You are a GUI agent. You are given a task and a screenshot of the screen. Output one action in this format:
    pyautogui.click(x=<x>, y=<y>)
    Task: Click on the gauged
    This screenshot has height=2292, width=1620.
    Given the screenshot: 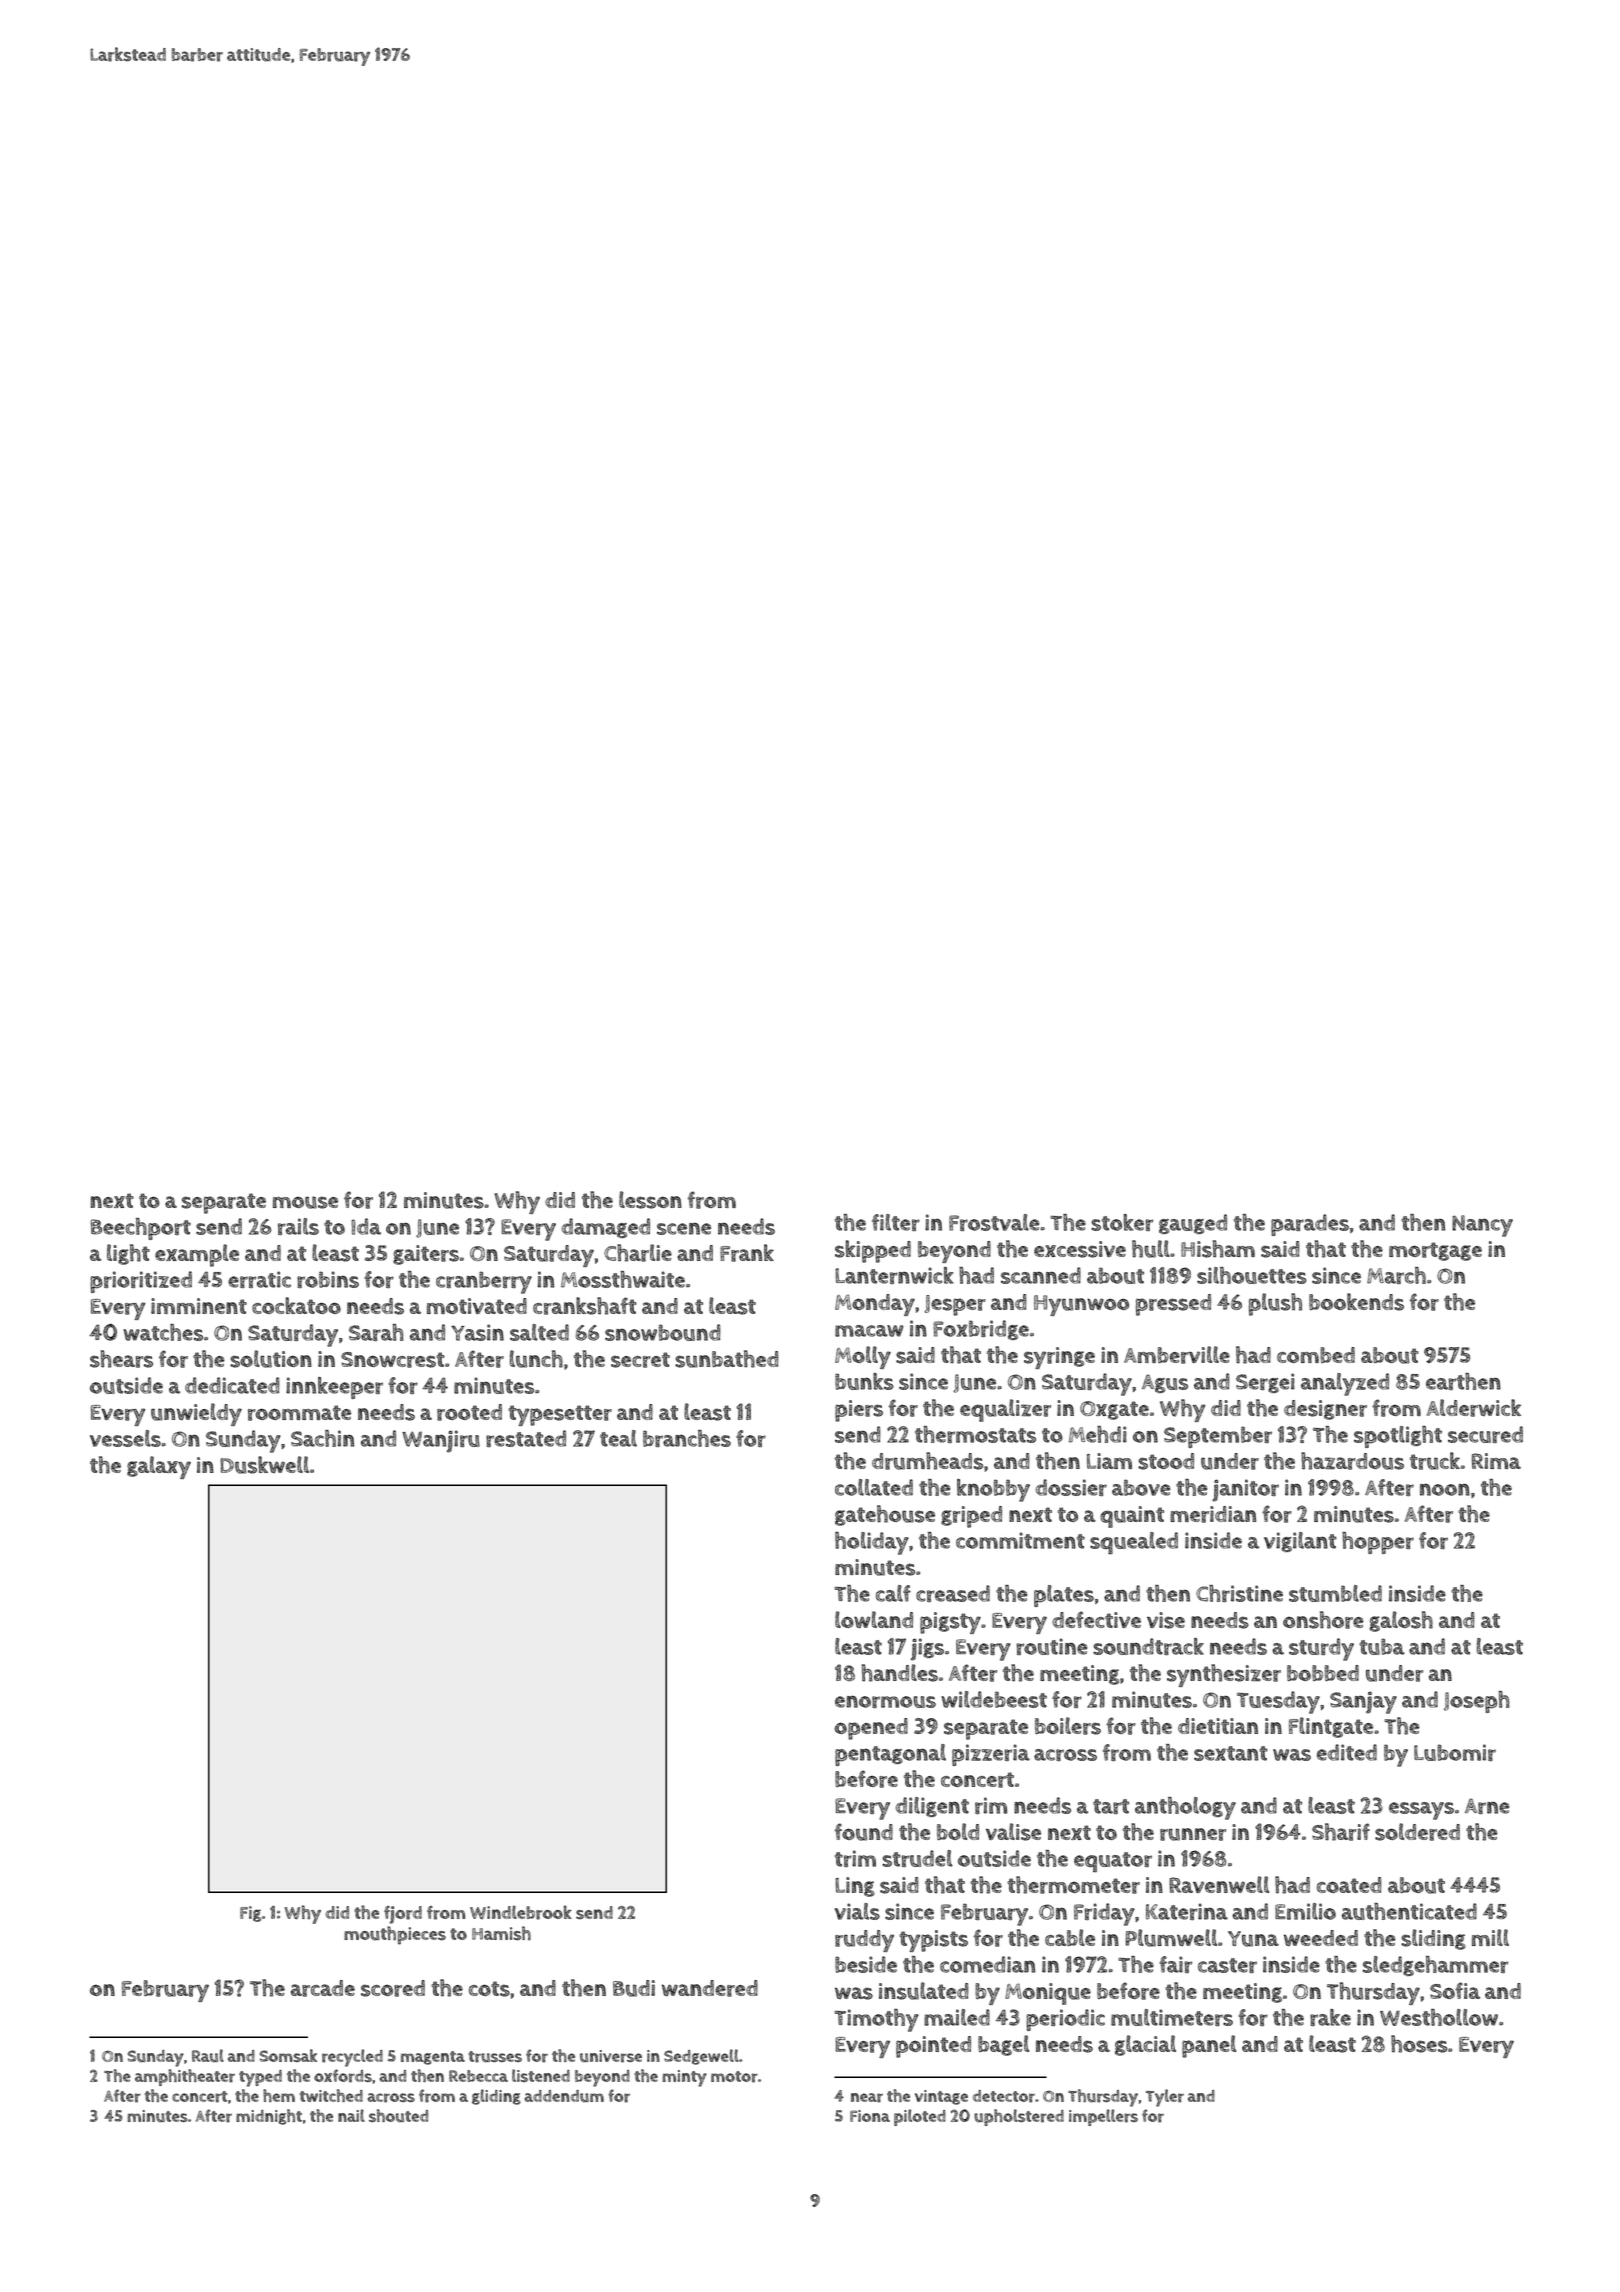 What is the action you would take?
    pyautogui.click(x=1193, y=1224)
